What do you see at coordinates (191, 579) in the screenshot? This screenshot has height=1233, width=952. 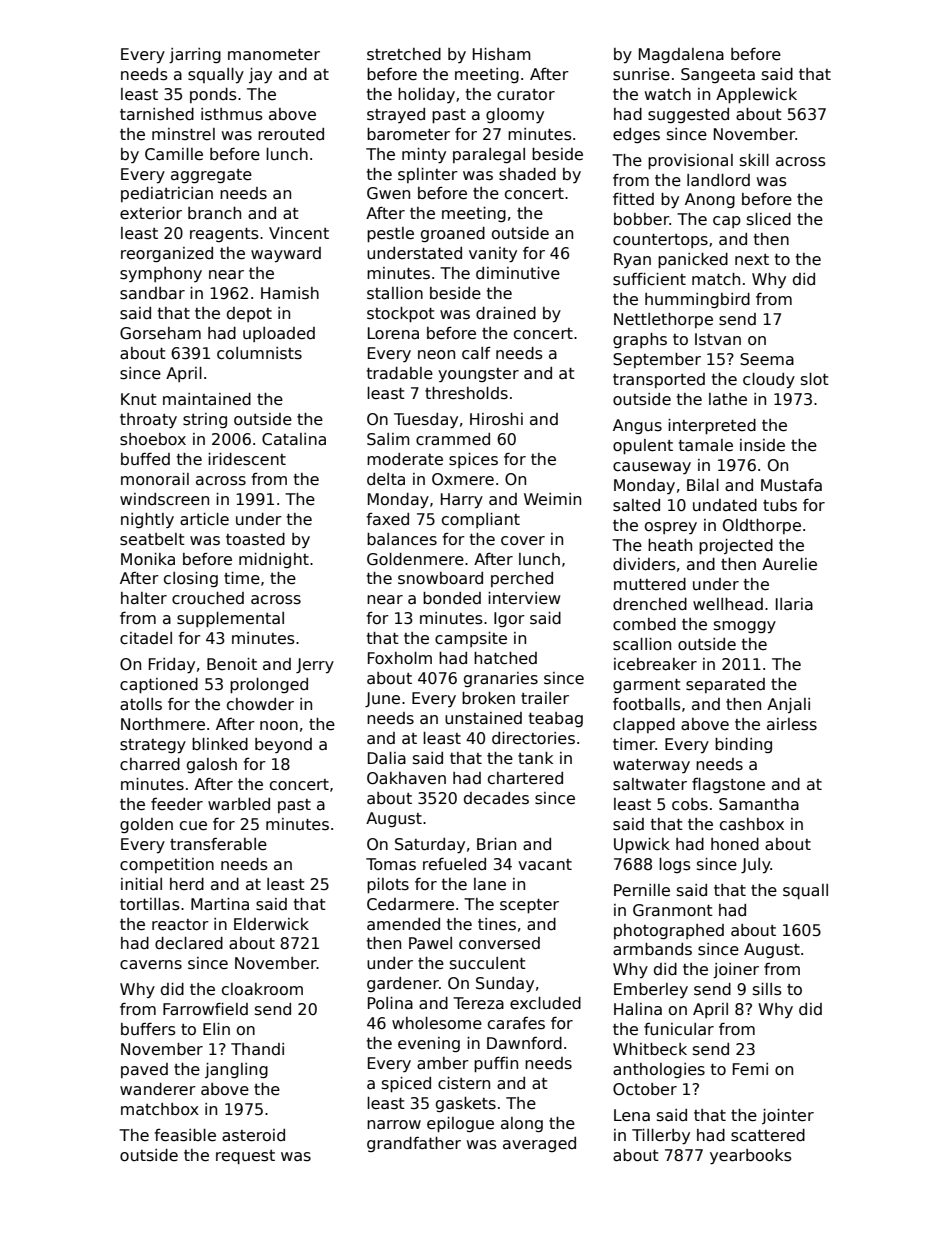 I see `closing` at bounding box center [191, 579].
